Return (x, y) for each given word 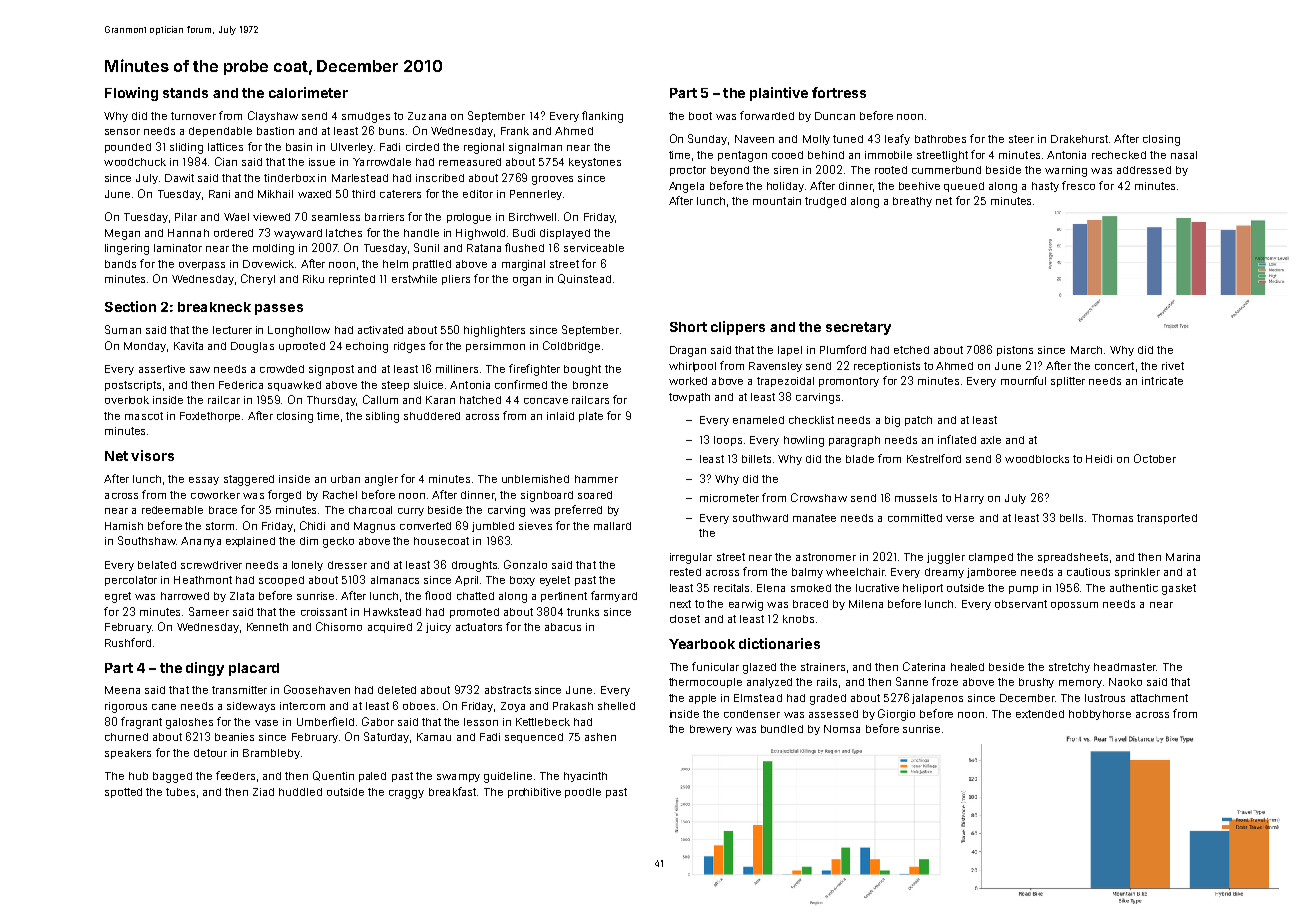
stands (185, 93)
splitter (1068, 382)
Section (130, 306)
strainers (823, 667)
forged (284, 496)
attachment (1159, 698)
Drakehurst (1079, 139)
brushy (1036, 683)
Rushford (128, 642)
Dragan (688, 351)
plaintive (779, 94)
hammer (596, 479)
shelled (616, 706)
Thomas (1112, 518)
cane (164, 707)
